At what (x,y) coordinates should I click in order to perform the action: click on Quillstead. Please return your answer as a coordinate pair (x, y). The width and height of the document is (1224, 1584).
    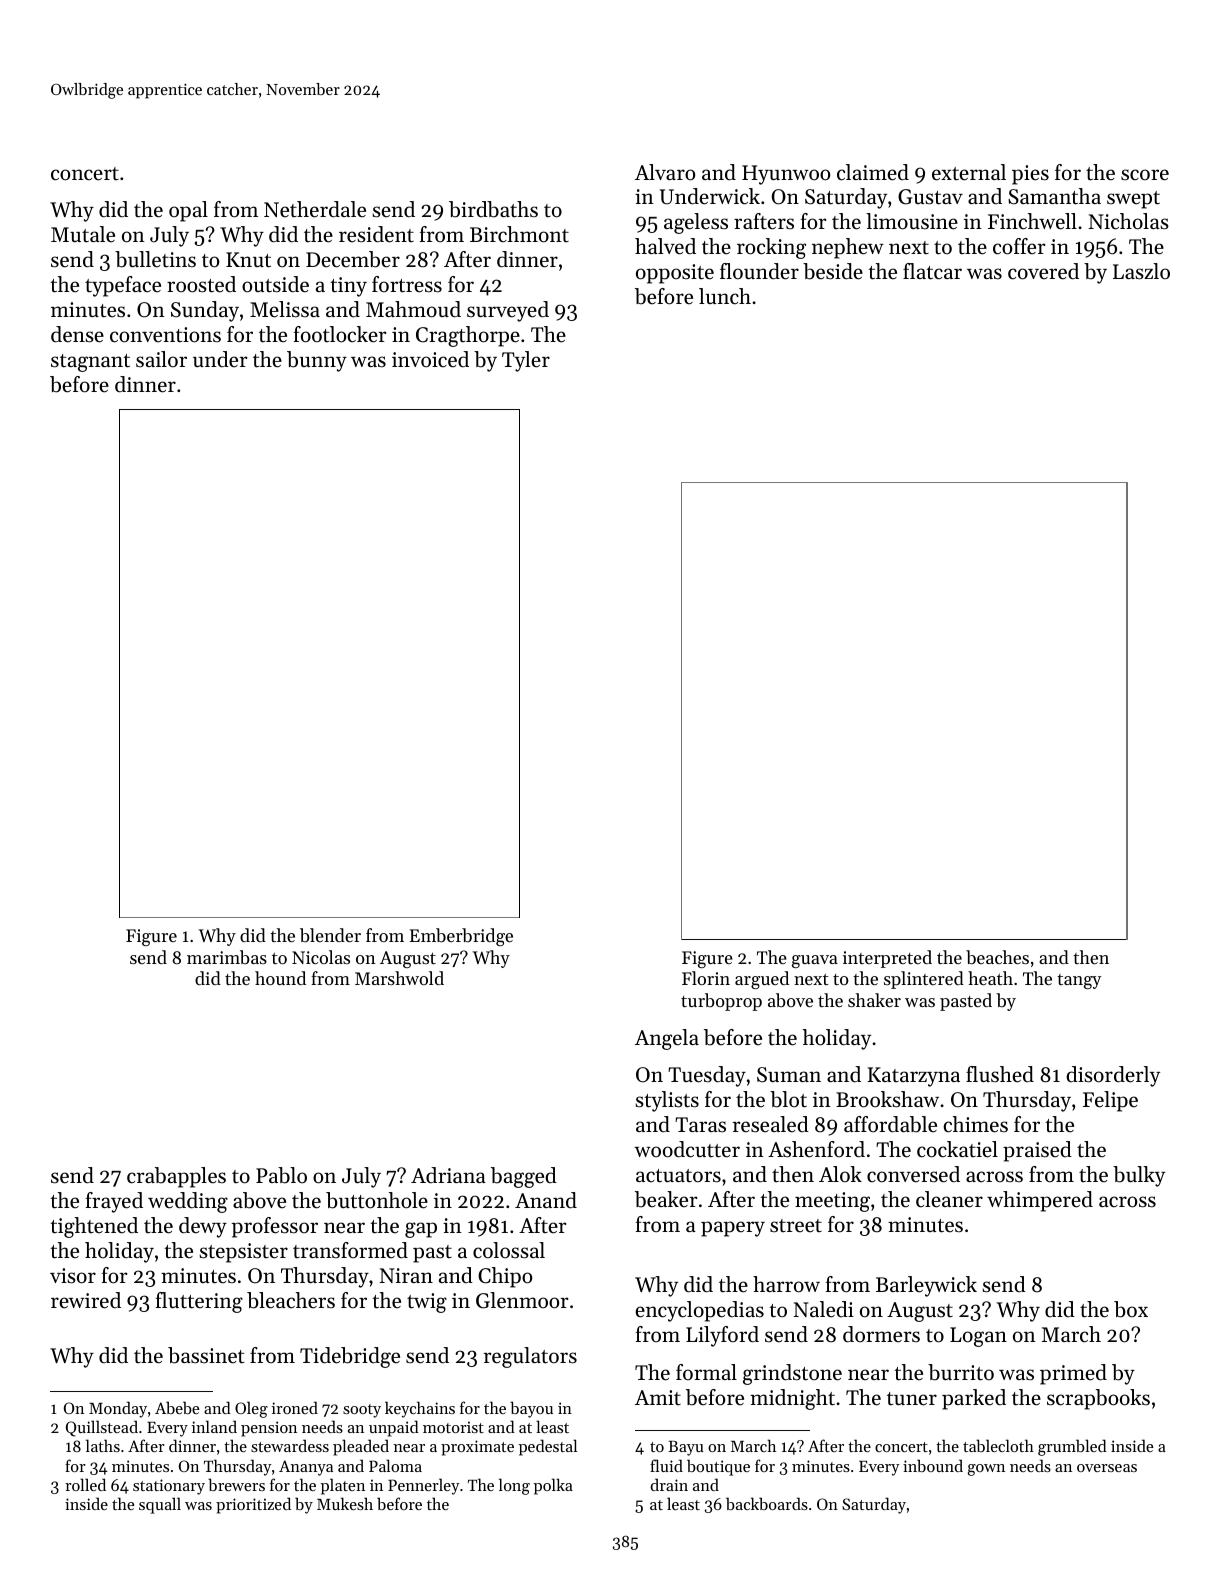
    Looking at the image, I should click on (102, 1428).
